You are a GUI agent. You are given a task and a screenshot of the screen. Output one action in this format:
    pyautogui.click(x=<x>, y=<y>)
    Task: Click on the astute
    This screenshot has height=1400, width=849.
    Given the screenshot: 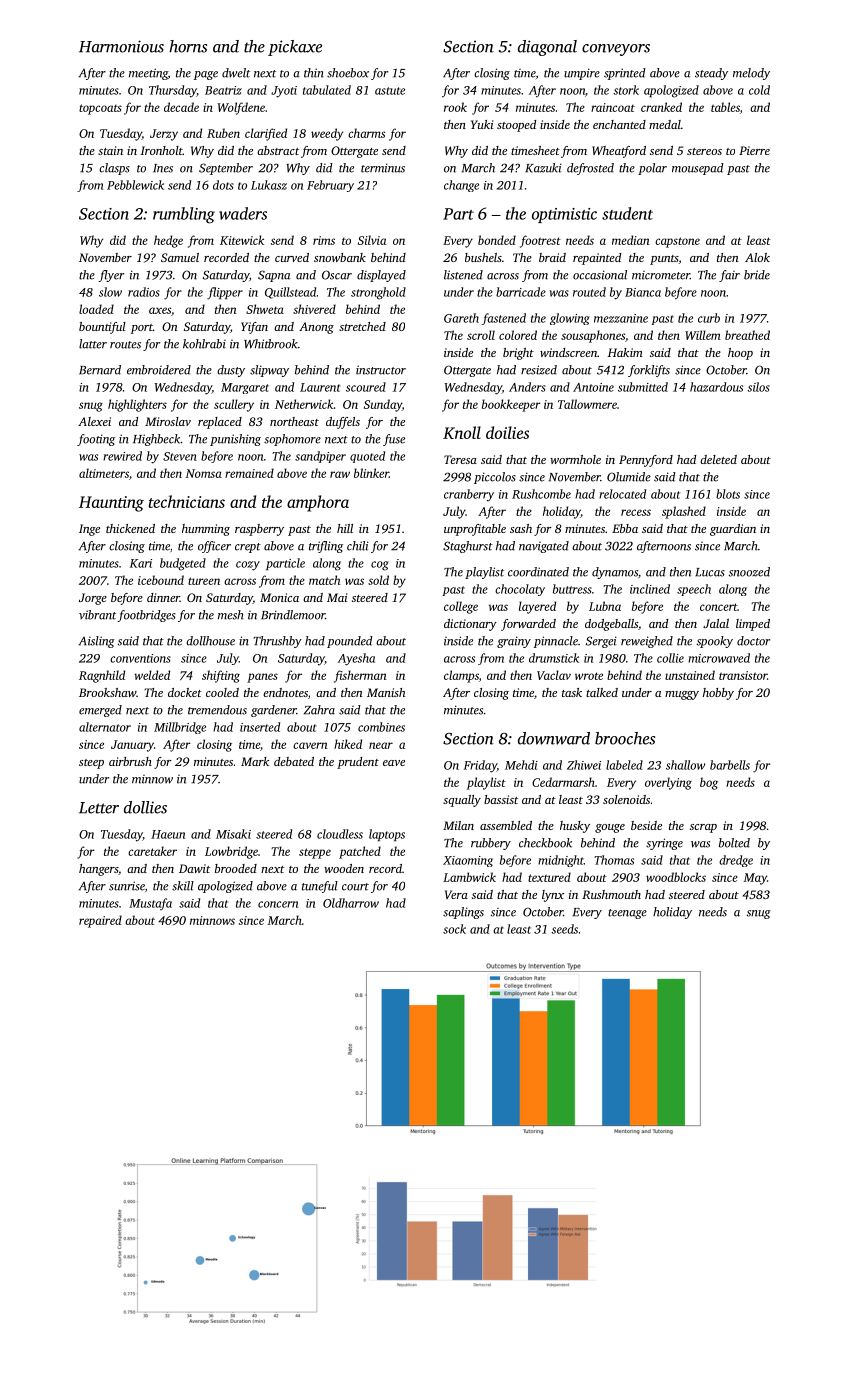 What is the action you would take?
    pyautogui.click(x=390, y=91)
